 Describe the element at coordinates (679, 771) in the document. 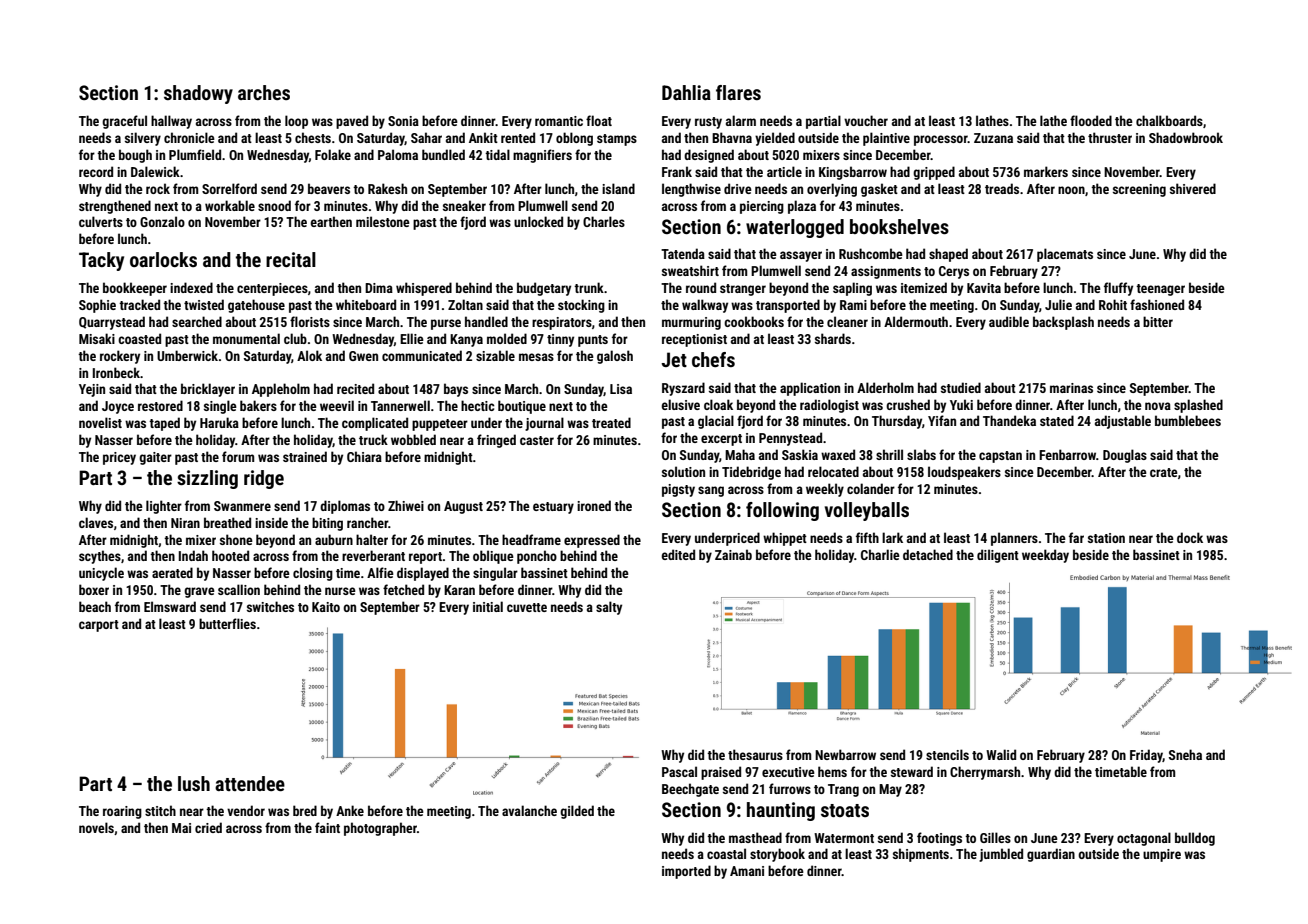

I see `Pascal` at that location.
